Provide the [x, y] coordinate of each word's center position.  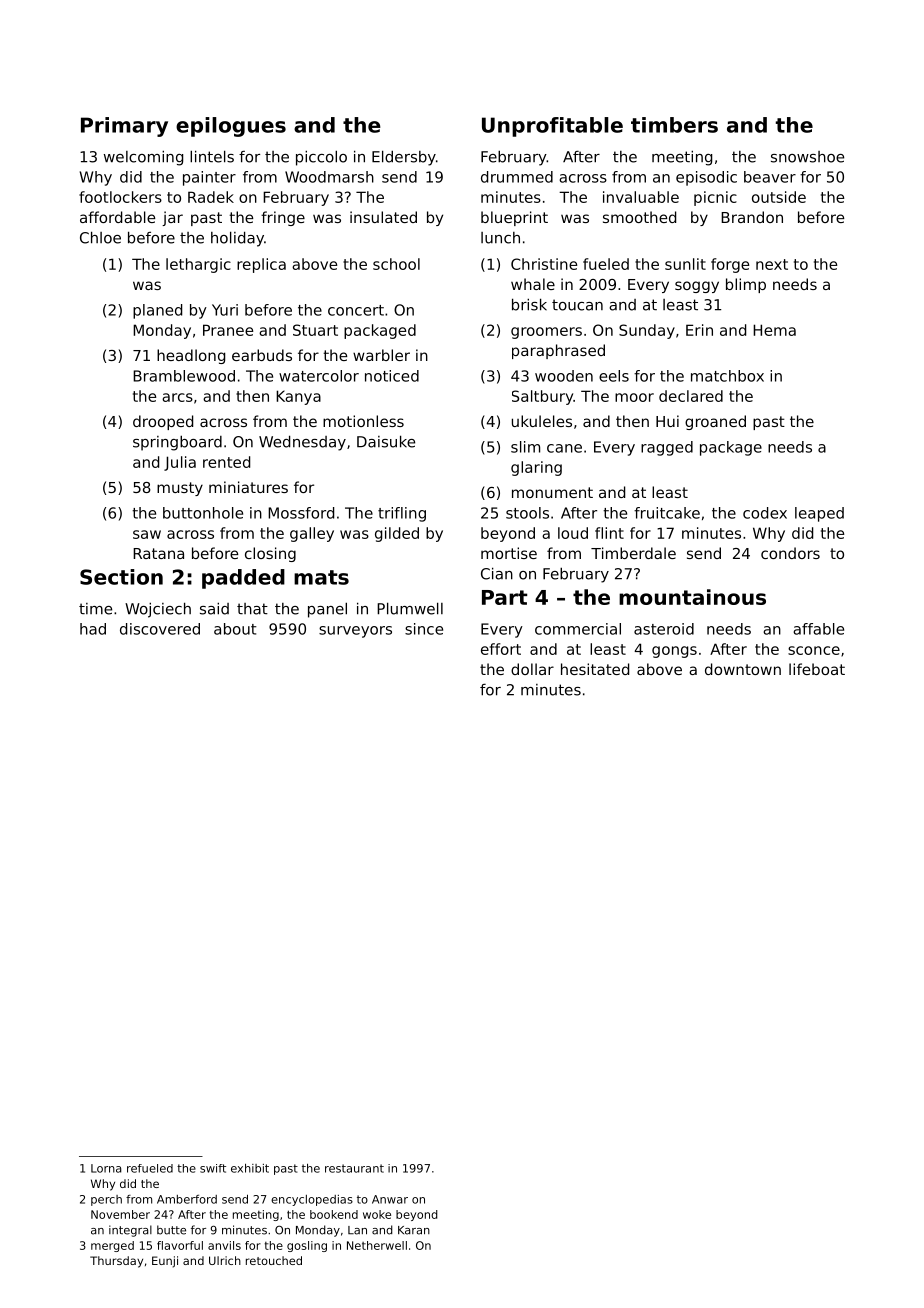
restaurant [354, 1168]
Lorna [106, 1168]
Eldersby [404, 158]
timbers [674, 125]
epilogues [231, 127]
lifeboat [817, 669]
